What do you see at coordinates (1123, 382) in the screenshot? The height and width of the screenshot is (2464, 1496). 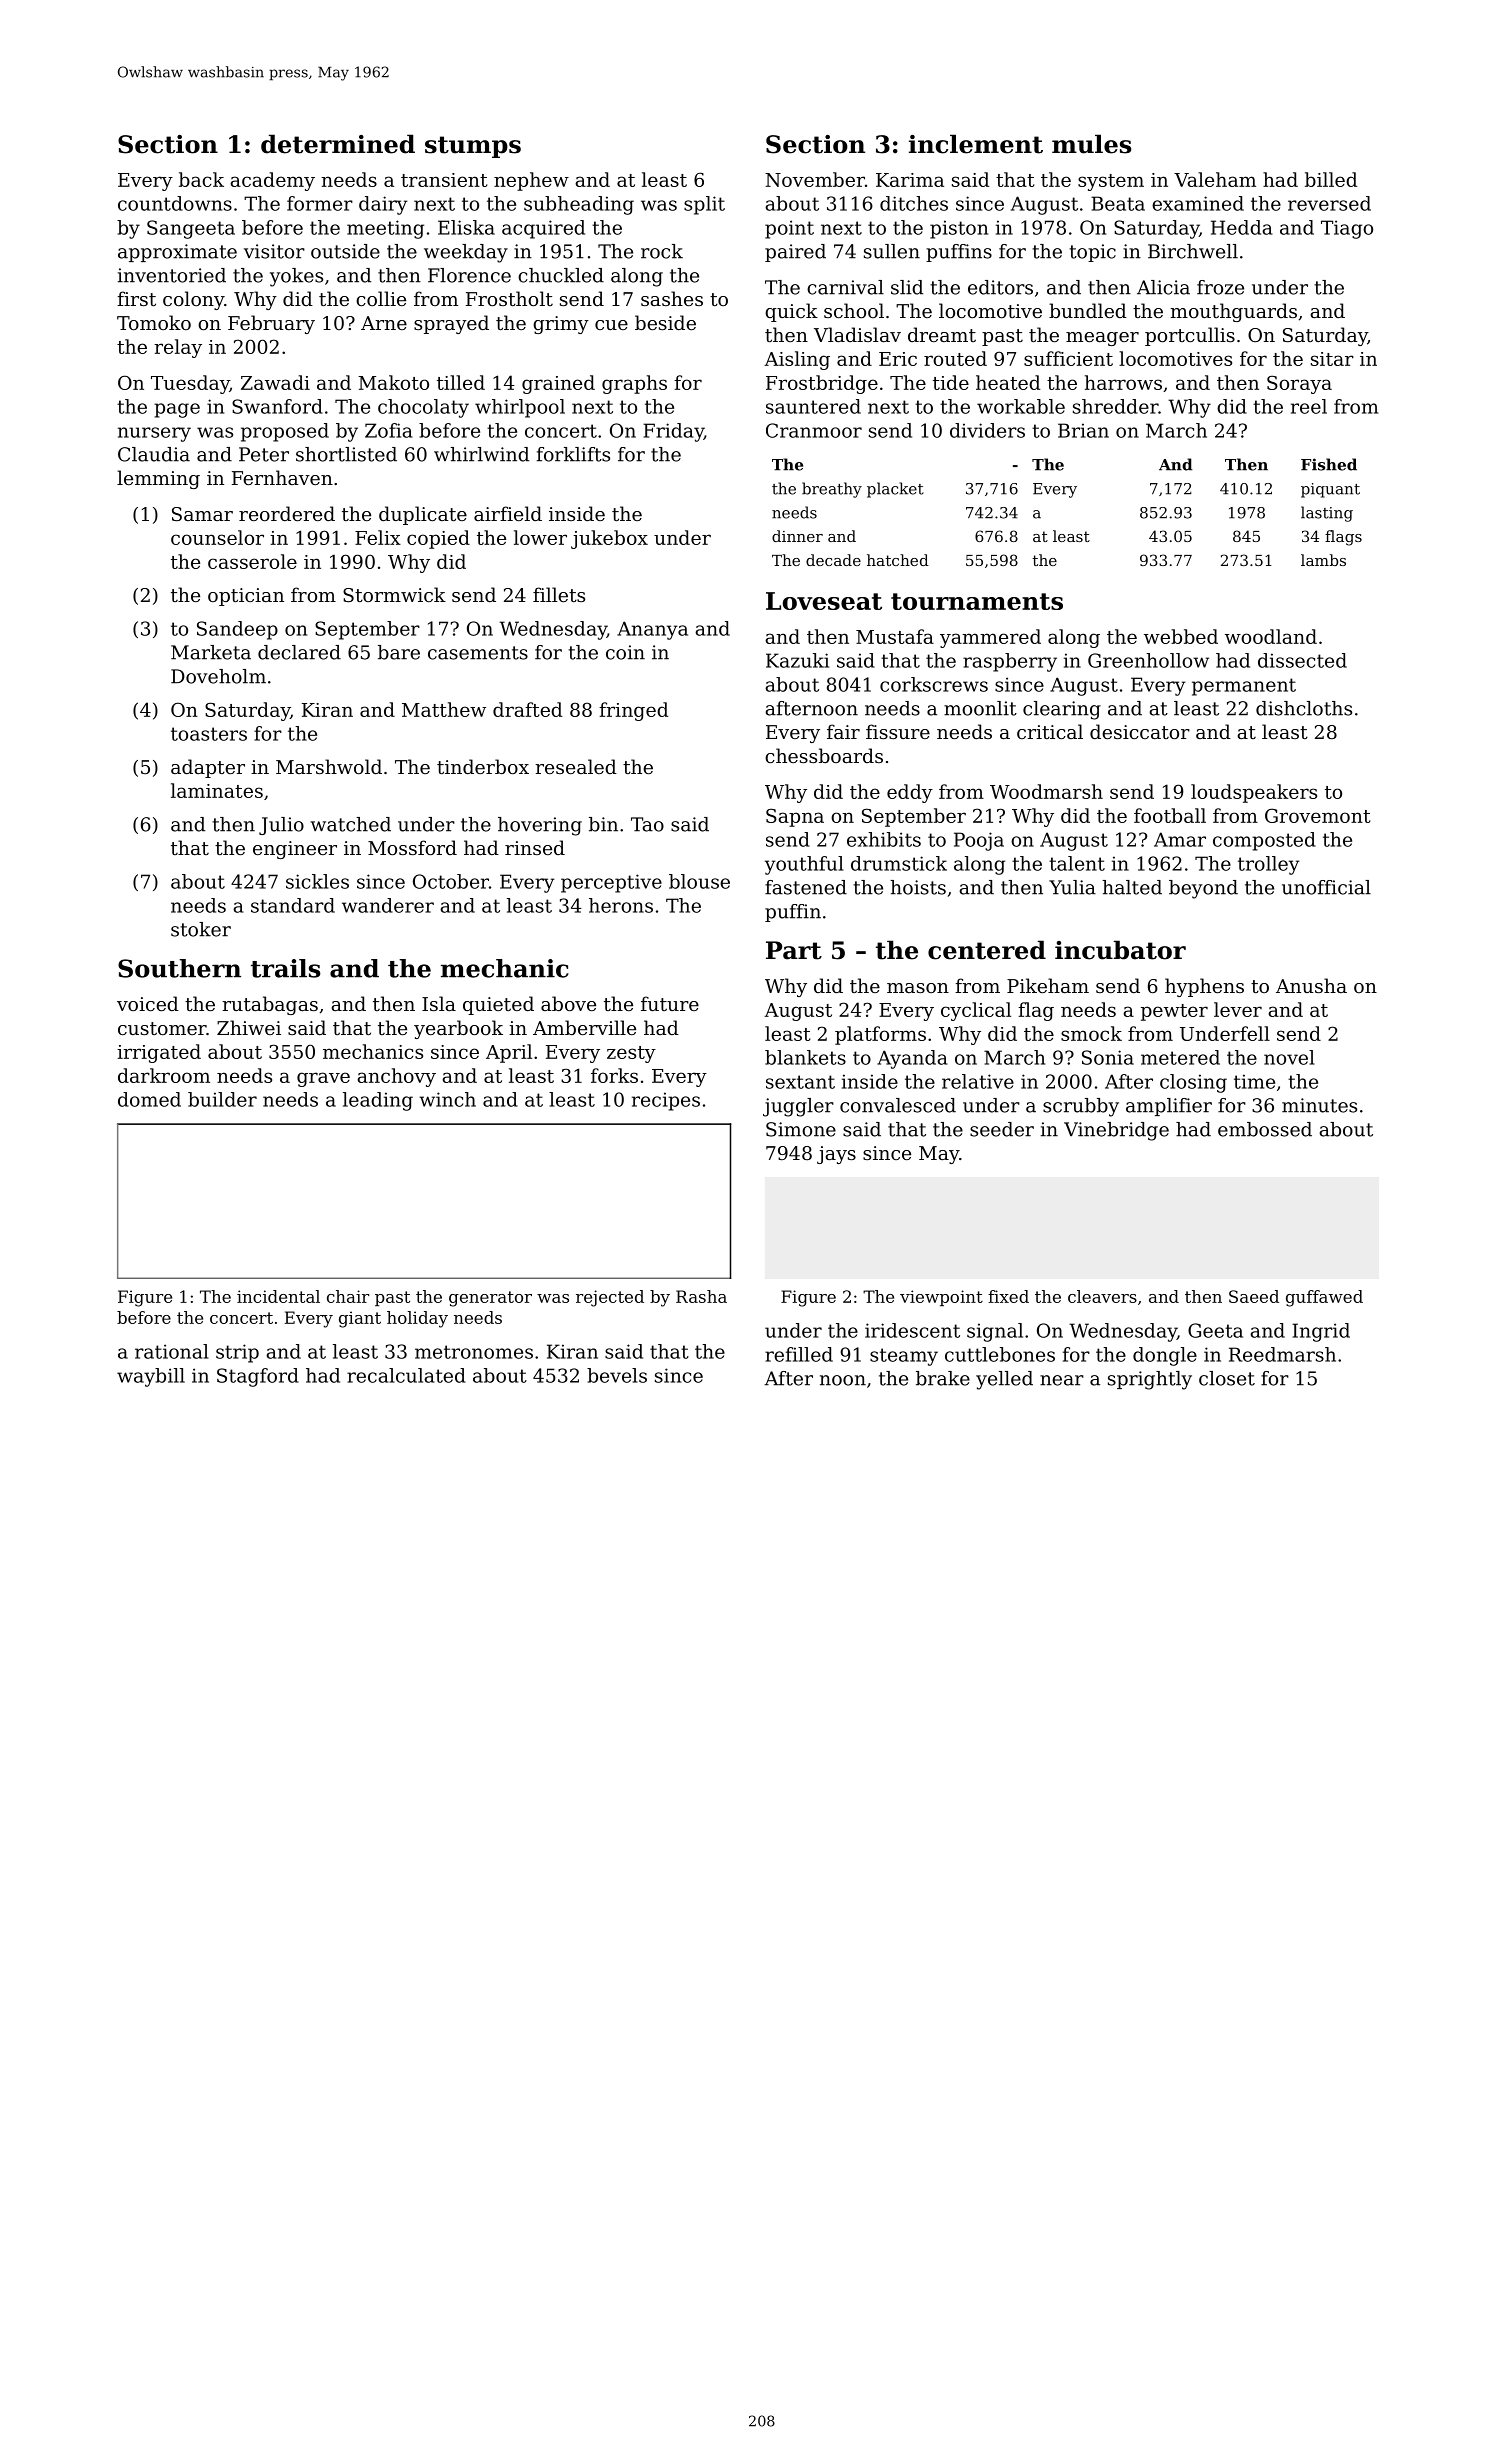 I see `harrows` at bounding box center [1123, 382].
